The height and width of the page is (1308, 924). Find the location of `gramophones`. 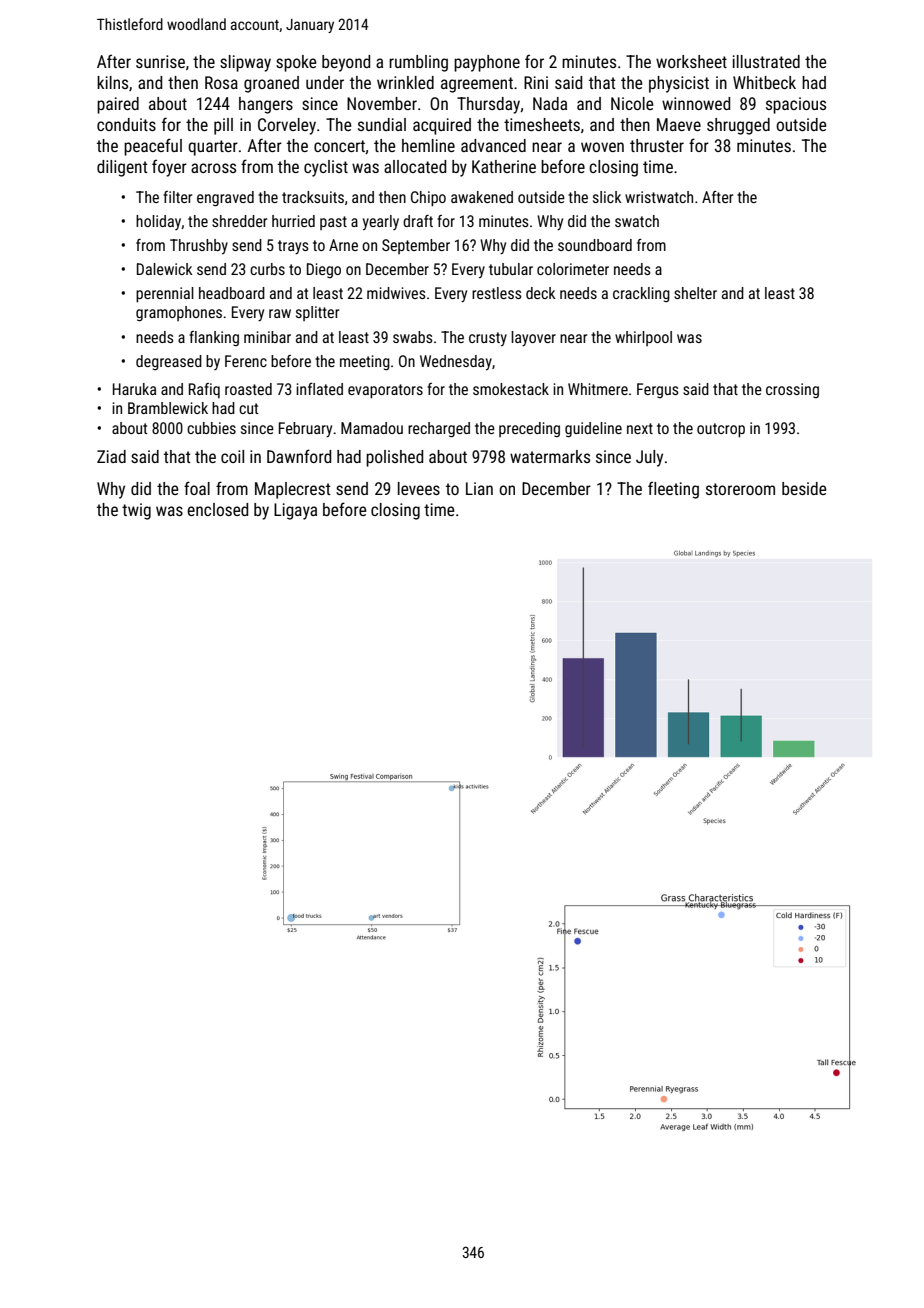

gramophones is located at coordinates (179, 314).
